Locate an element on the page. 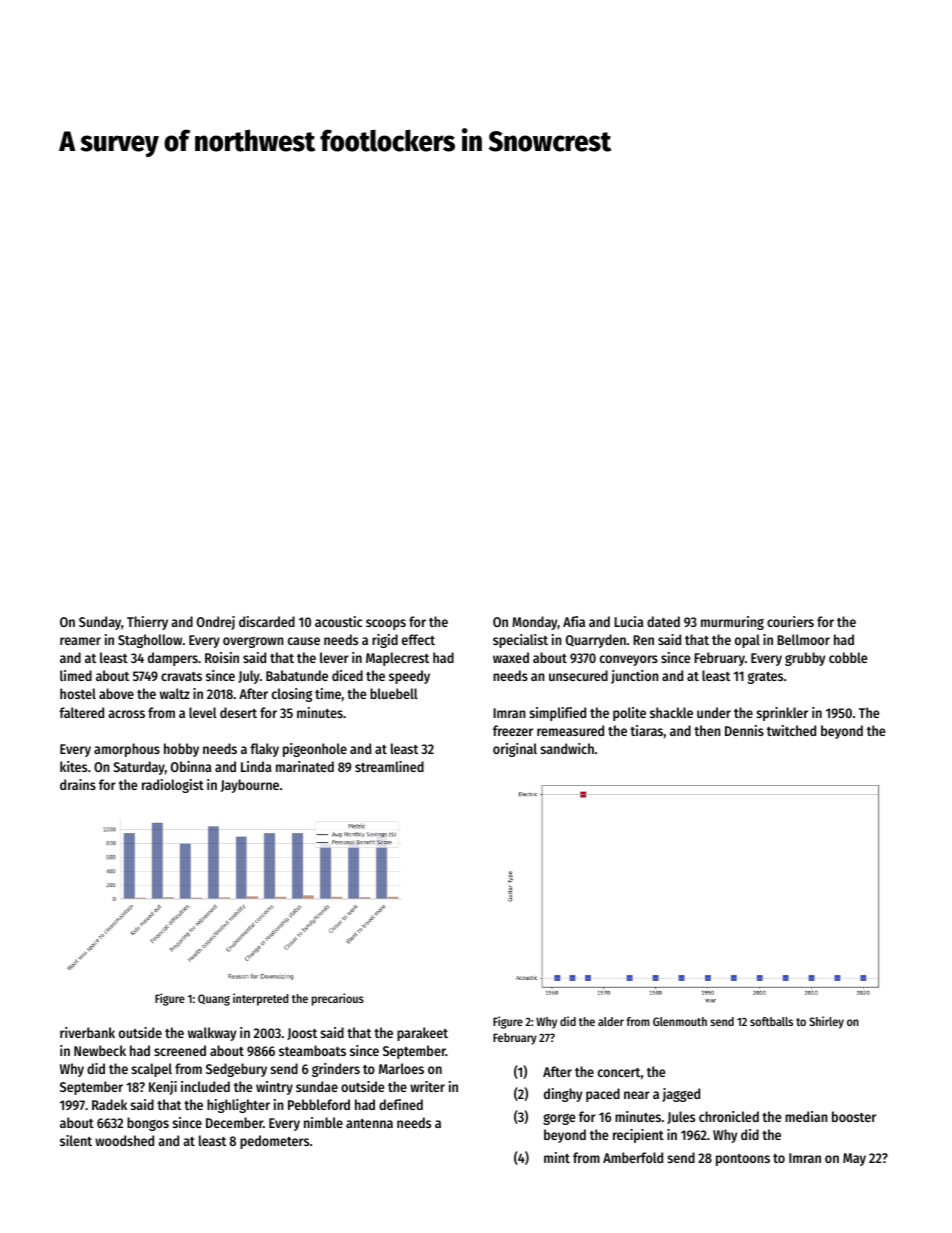 This document has height=1233, width=952. specialist is located at coordinates (520, 641).
